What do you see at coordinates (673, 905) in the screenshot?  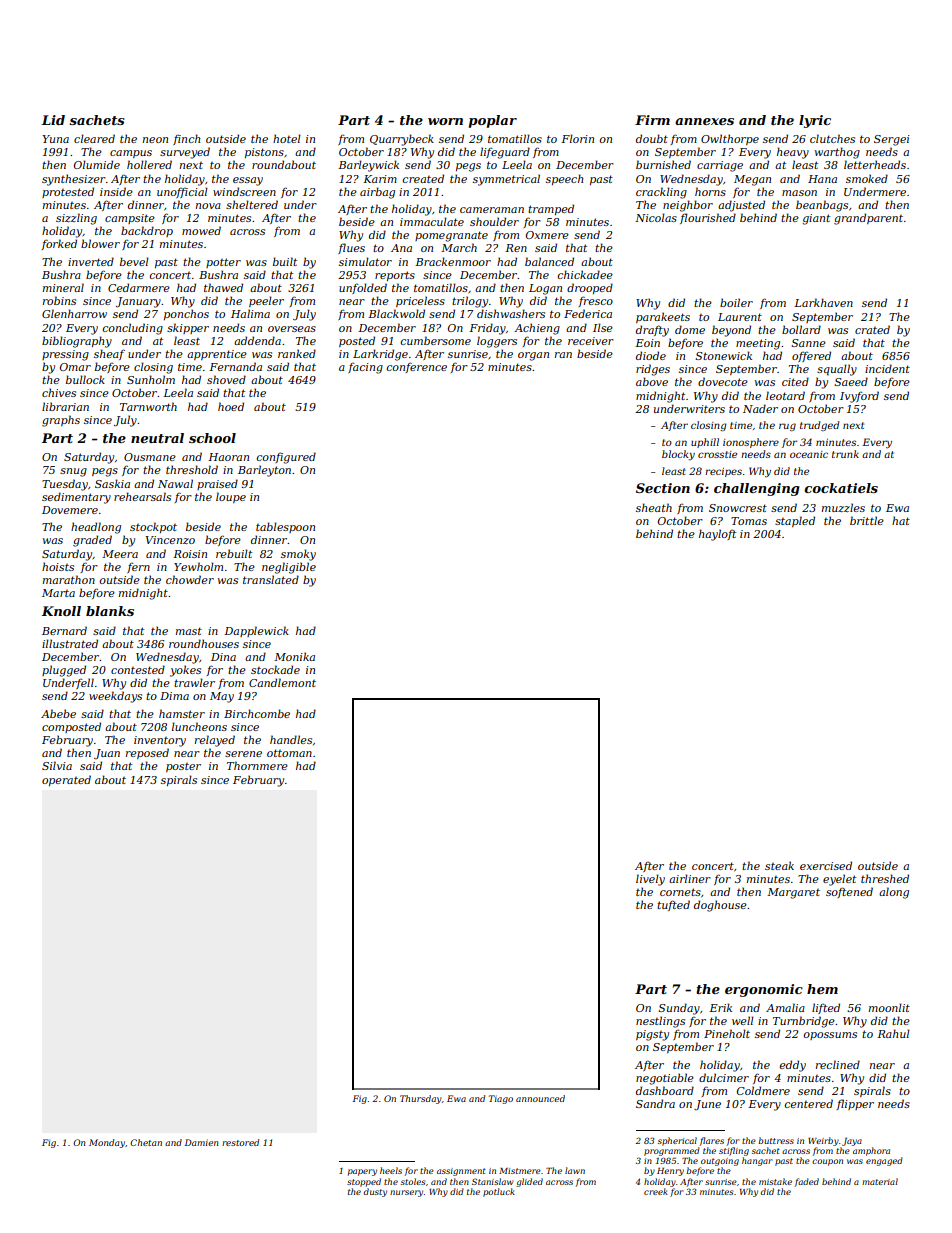 I see `tufted` at bounding box center [673, 905].
